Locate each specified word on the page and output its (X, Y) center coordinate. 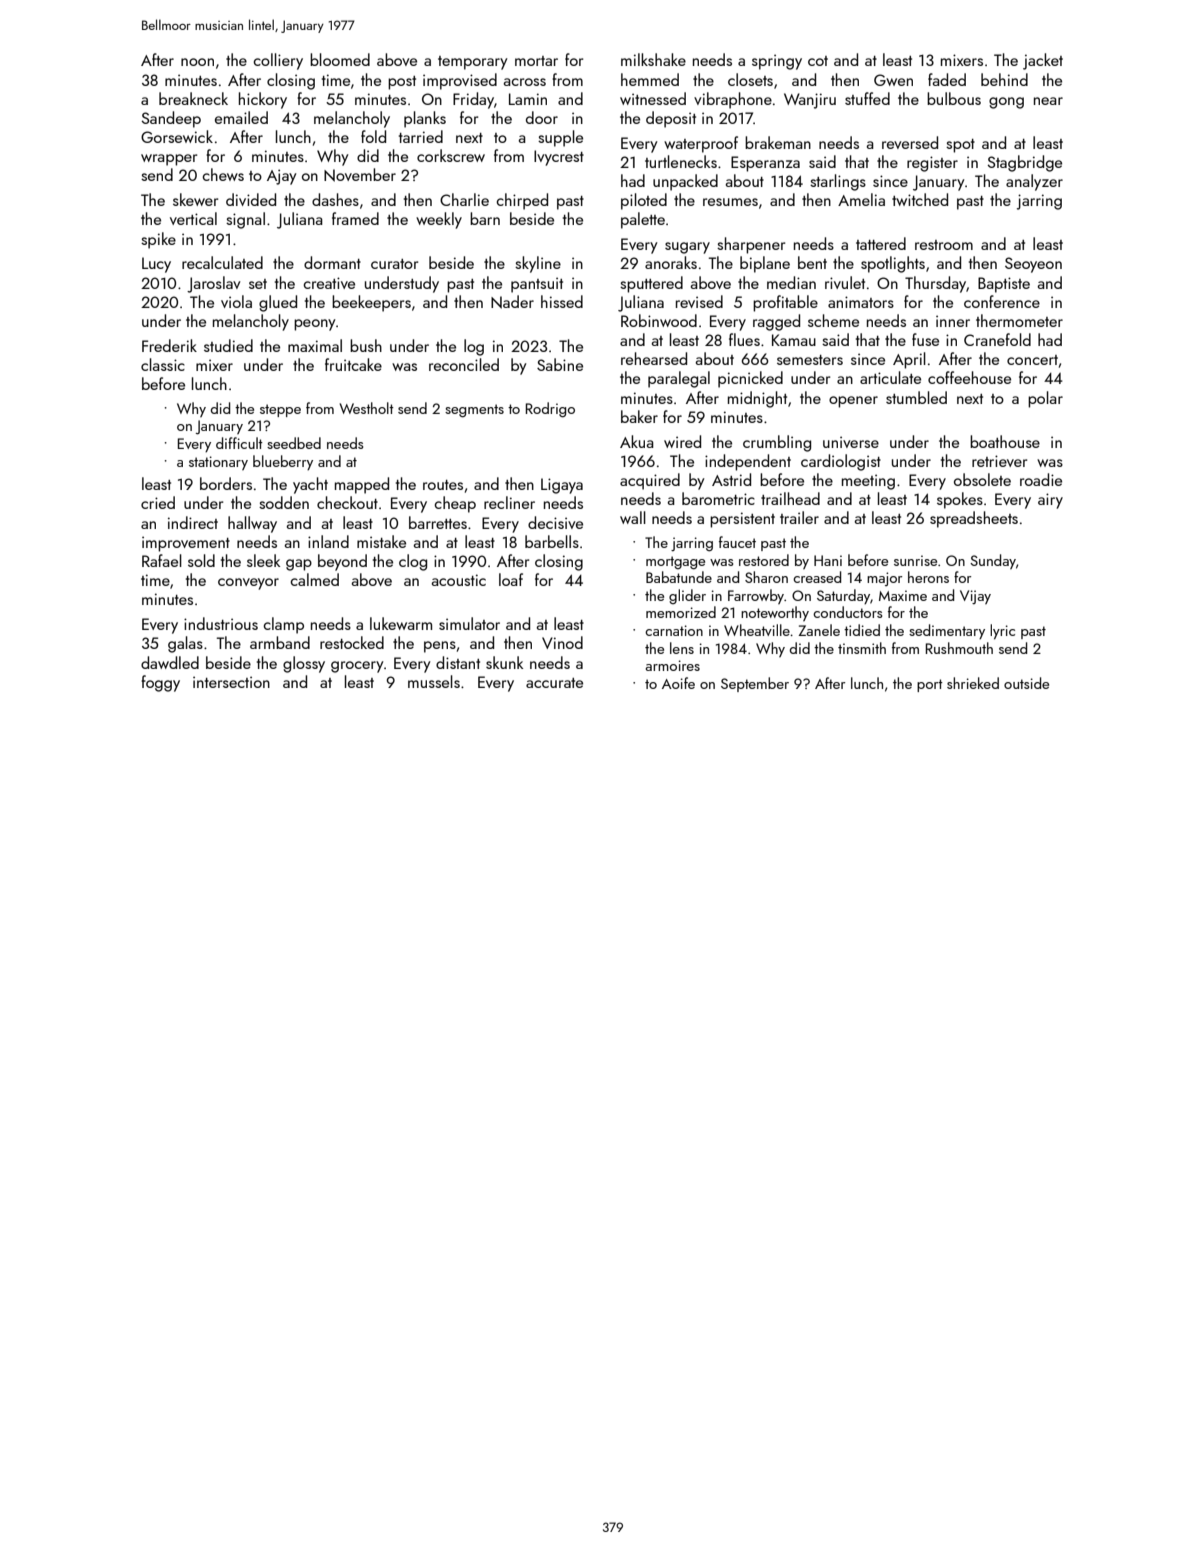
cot (818, 61)
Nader (512, 302)
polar (1045, 399)
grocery (357, 667)
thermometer (1019, 320)
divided (251, 199)
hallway (252, 524)
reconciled (464, 364)
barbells (552, 541)
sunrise (915, 560)
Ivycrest (559, 158)
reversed (910, 142)
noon (197, 62)
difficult (239, 443)
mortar (536, 61)
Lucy (156, 265)
